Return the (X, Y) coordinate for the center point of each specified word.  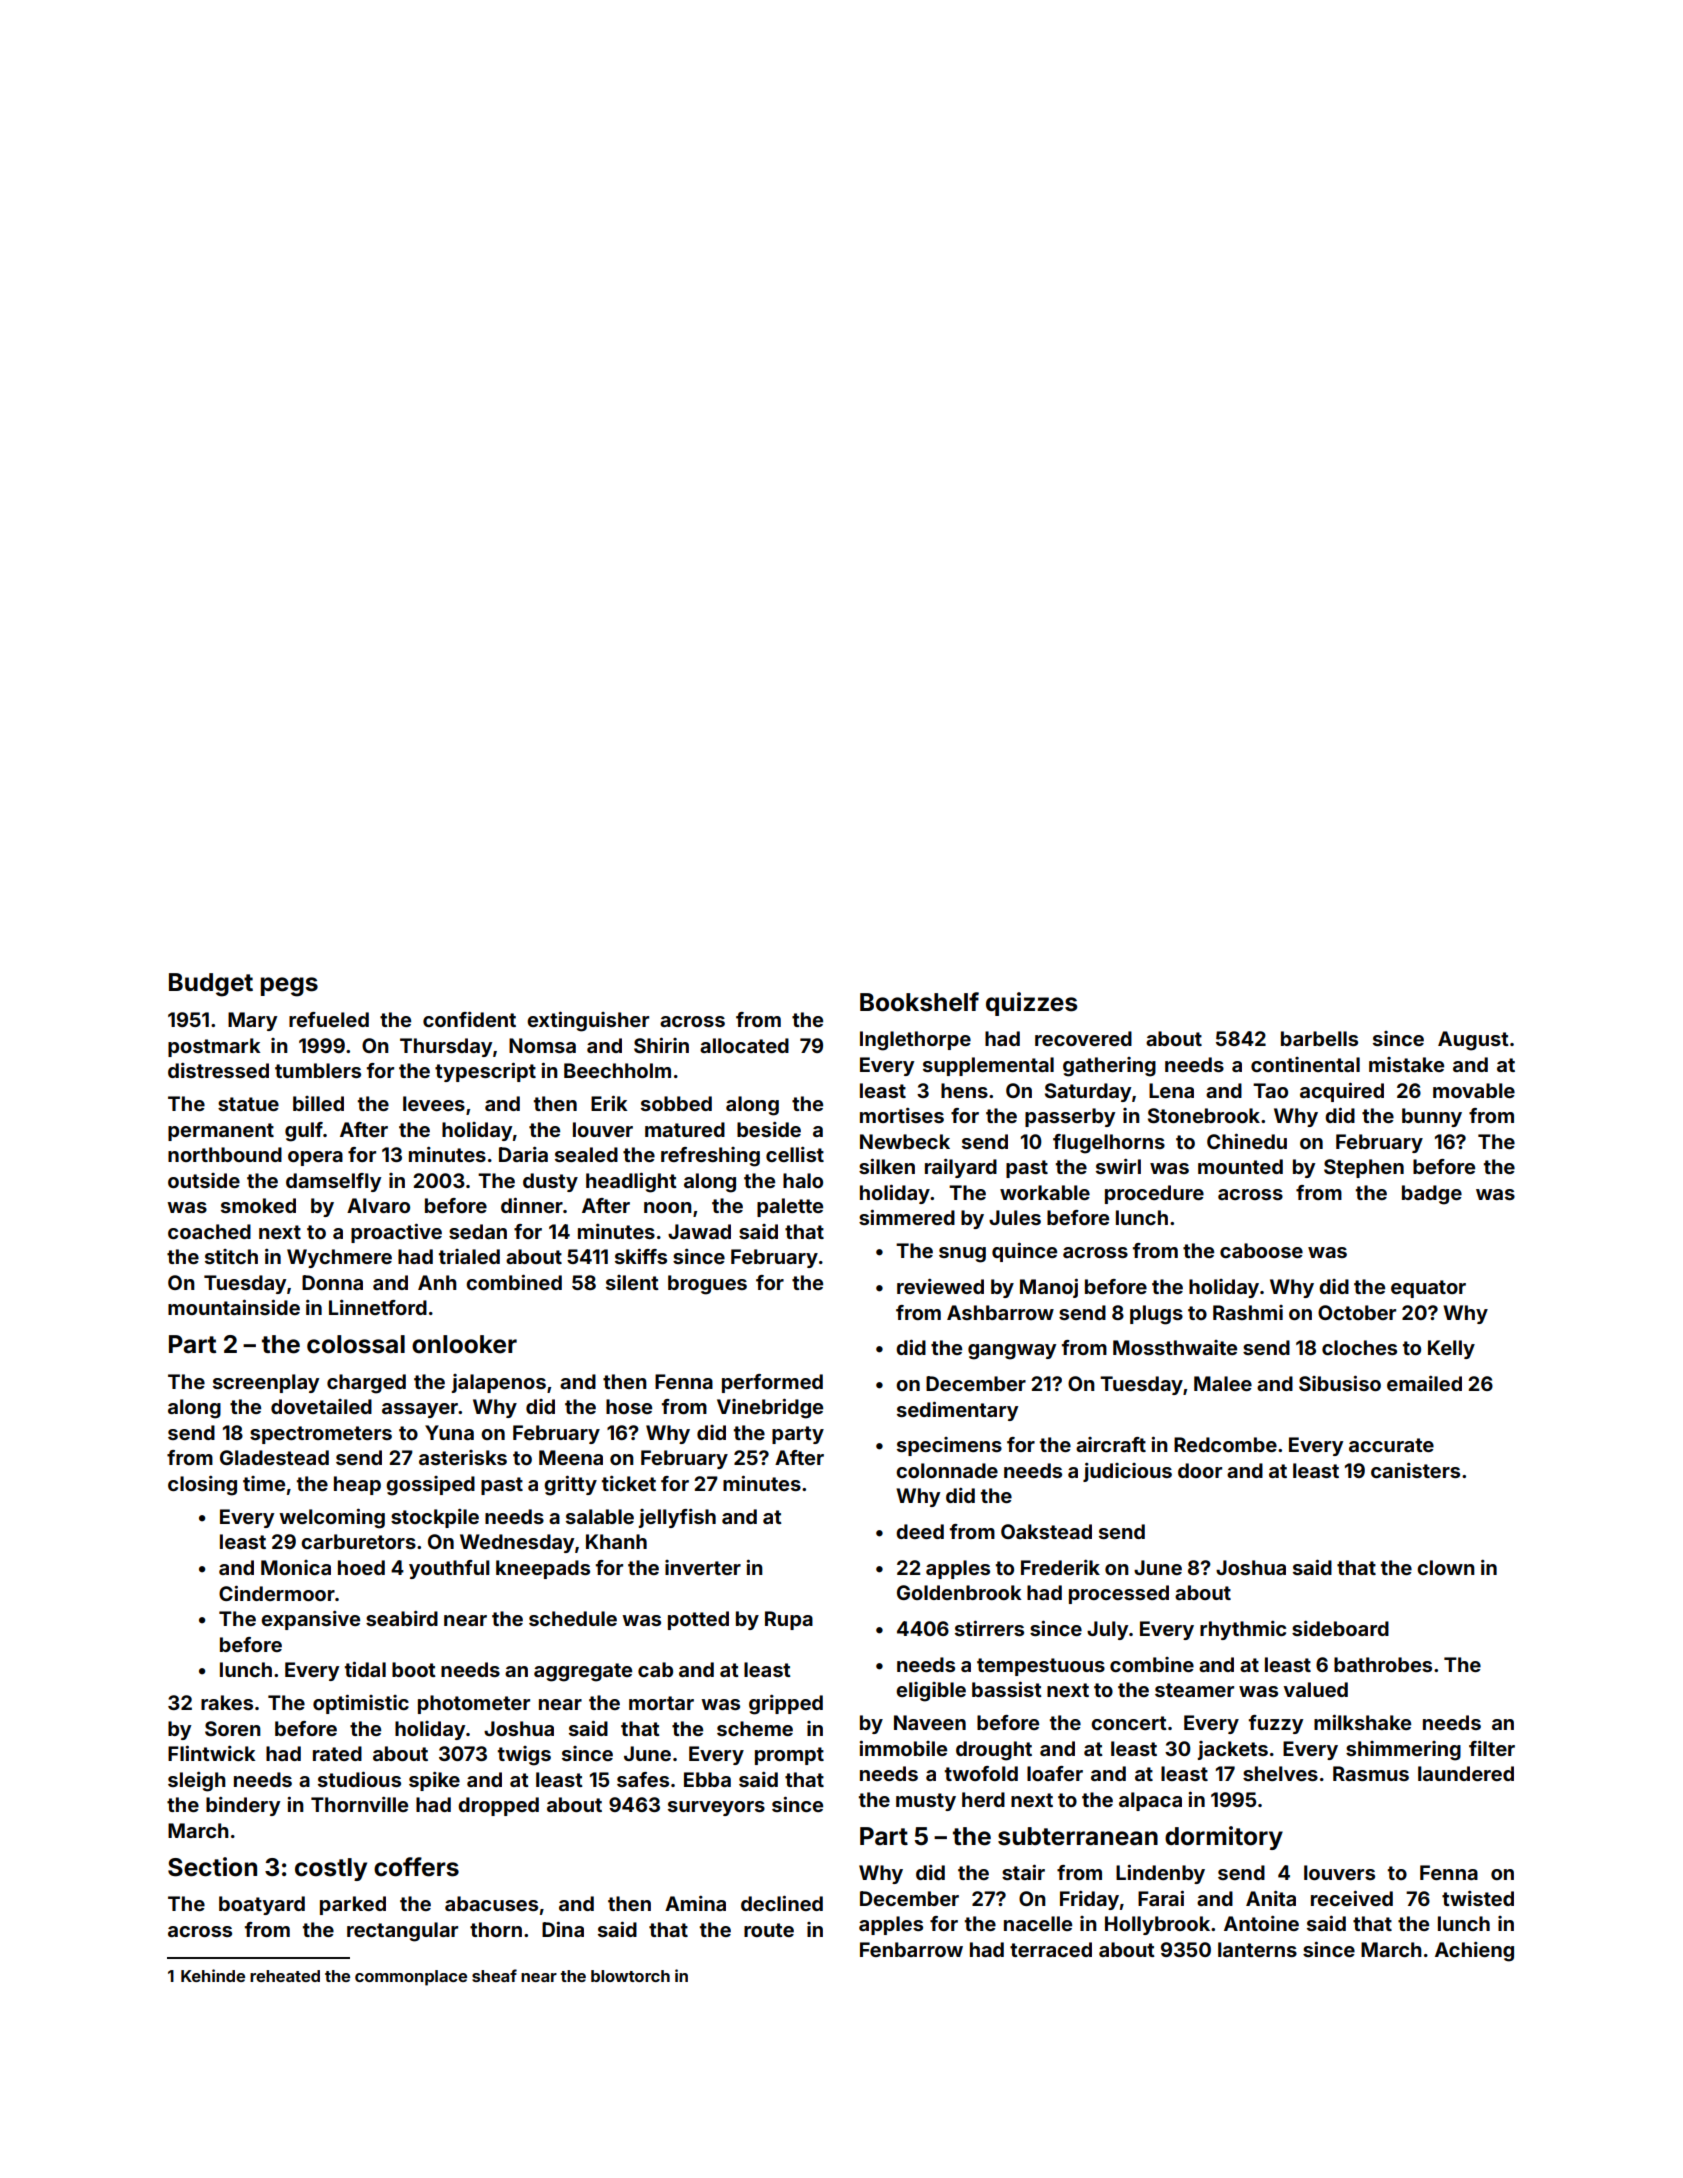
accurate (1391, 1445)
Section (212, 1867)
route (769, 1930)
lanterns (1257, 1949)
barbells (1319, 1038)
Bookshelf (919, 1002)
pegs (289, 987)
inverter (703, 1567)
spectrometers (321, 1435)
